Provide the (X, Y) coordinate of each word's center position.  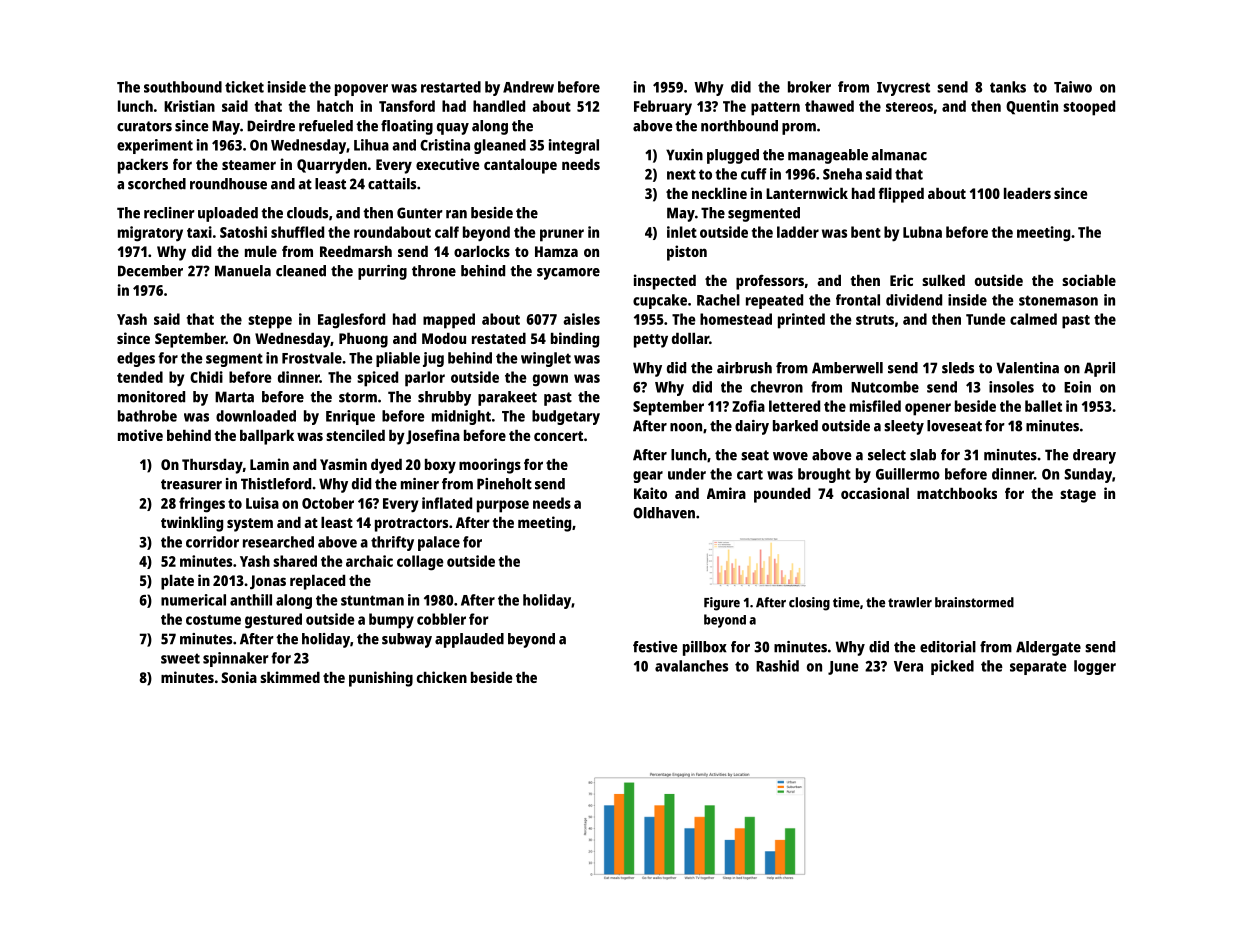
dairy (752, 427)
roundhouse (228, 184)
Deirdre (271, 126)
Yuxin (684, 155)
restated (499, 338)
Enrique (350, 417)
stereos (909, 107)
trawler (910, 602)
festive (655, 647)
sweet (180, 658)
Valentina (1027, 368)
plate (177, 582)
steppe (270, 322)
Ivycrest (903, 89)
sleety (904, 427)
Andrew (528, 87)
